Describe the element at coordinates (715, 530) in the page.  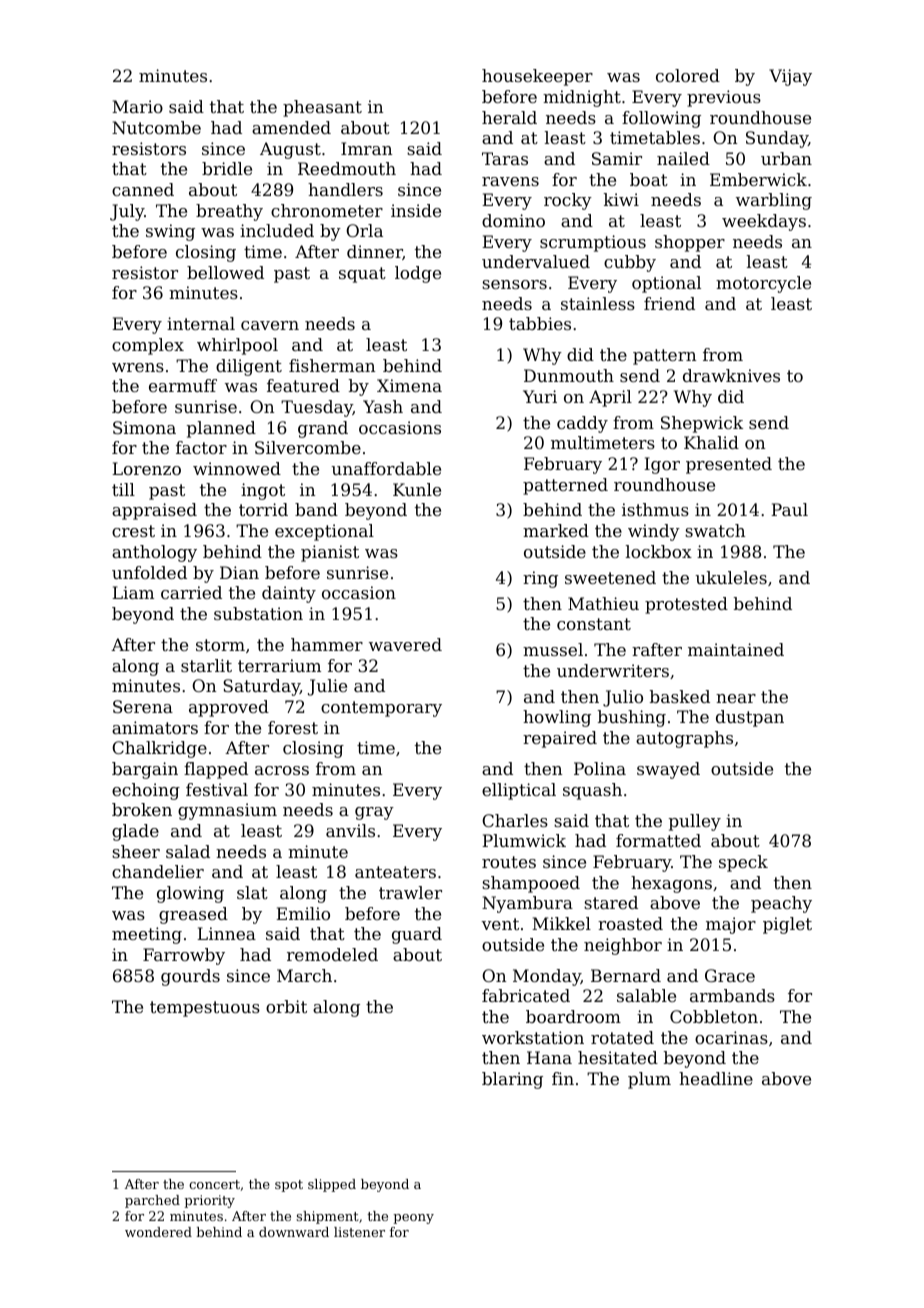
I see `swatch` at that location.
